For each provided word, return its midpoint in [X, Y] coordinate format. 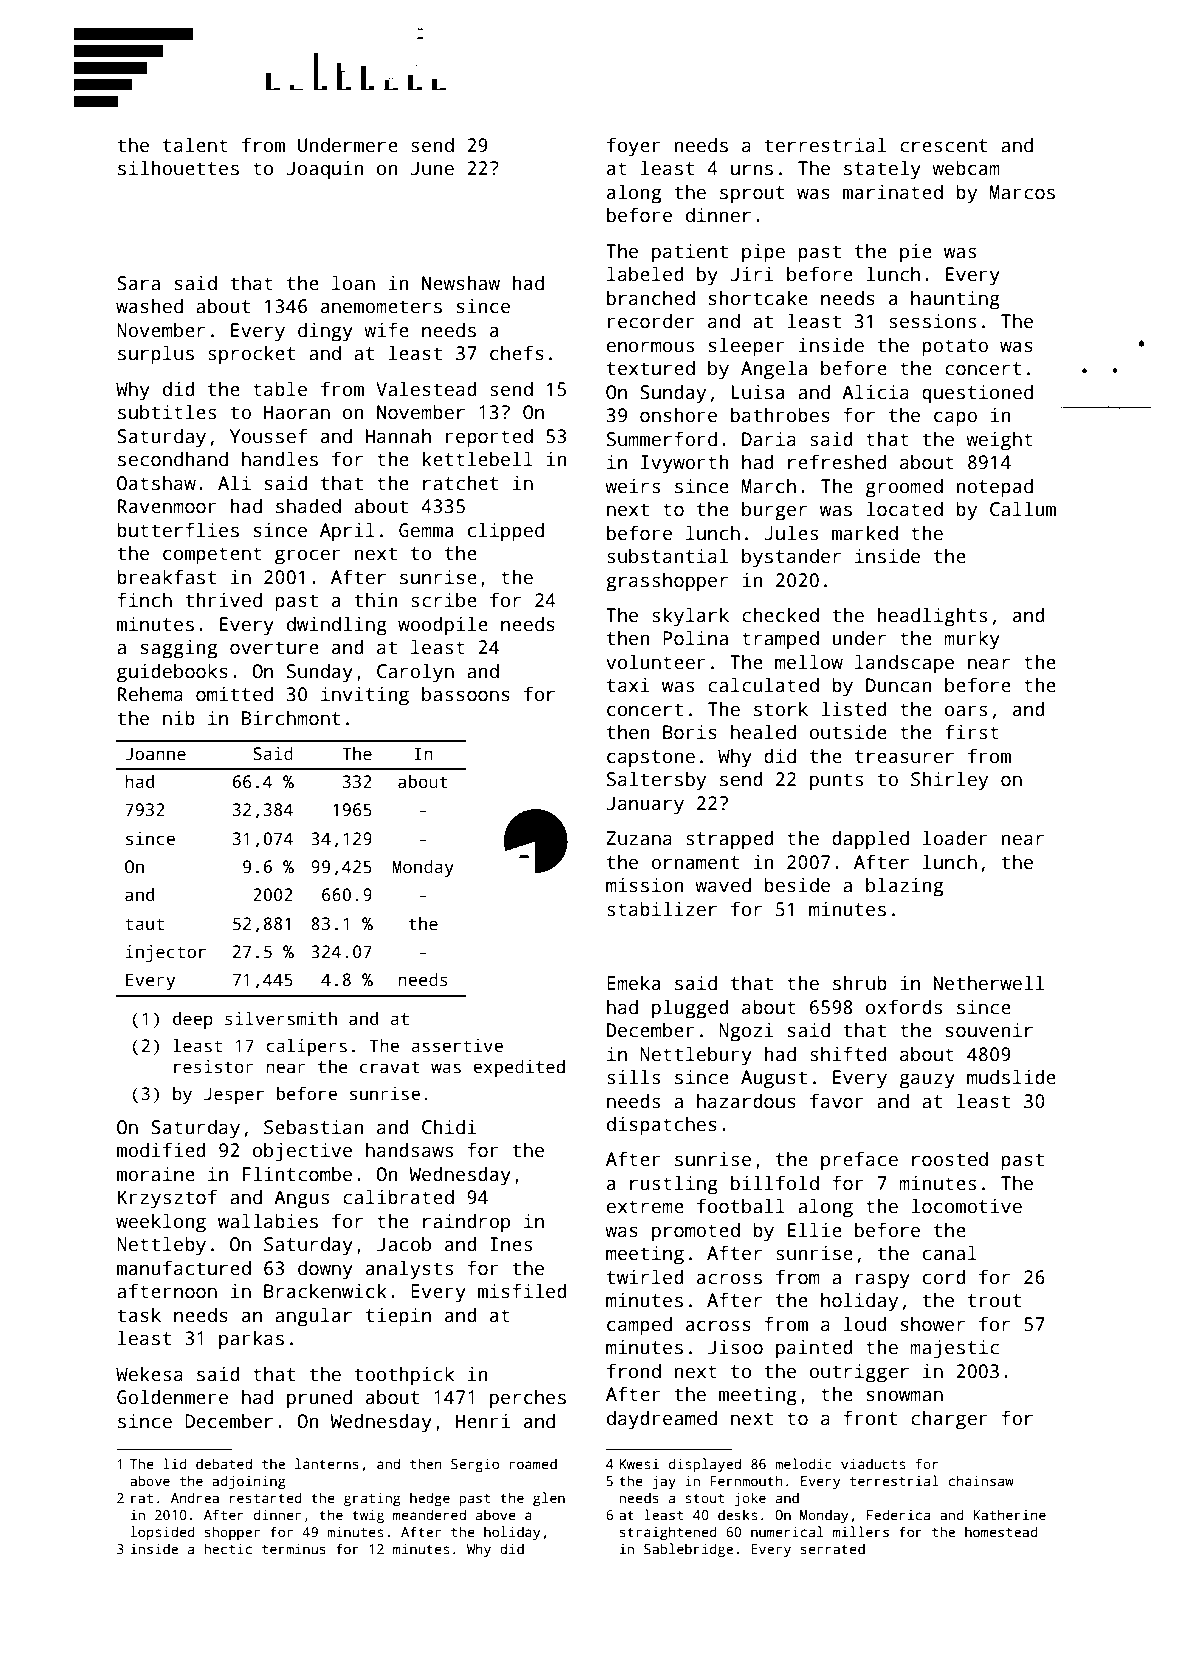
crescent [943, 146]
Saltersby [656, 781]
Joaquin [325, 170]
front [870, 1418]
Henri [483, 1421]
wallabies [268, 1221]
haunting [955, 300]
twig [368, 1516]
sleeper [747, 347]
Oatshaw [156, 483]
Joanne [155, 754]
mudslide [1011, 1077]
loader [955, 838]
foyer [634, 147]
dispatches [662, 1126]
